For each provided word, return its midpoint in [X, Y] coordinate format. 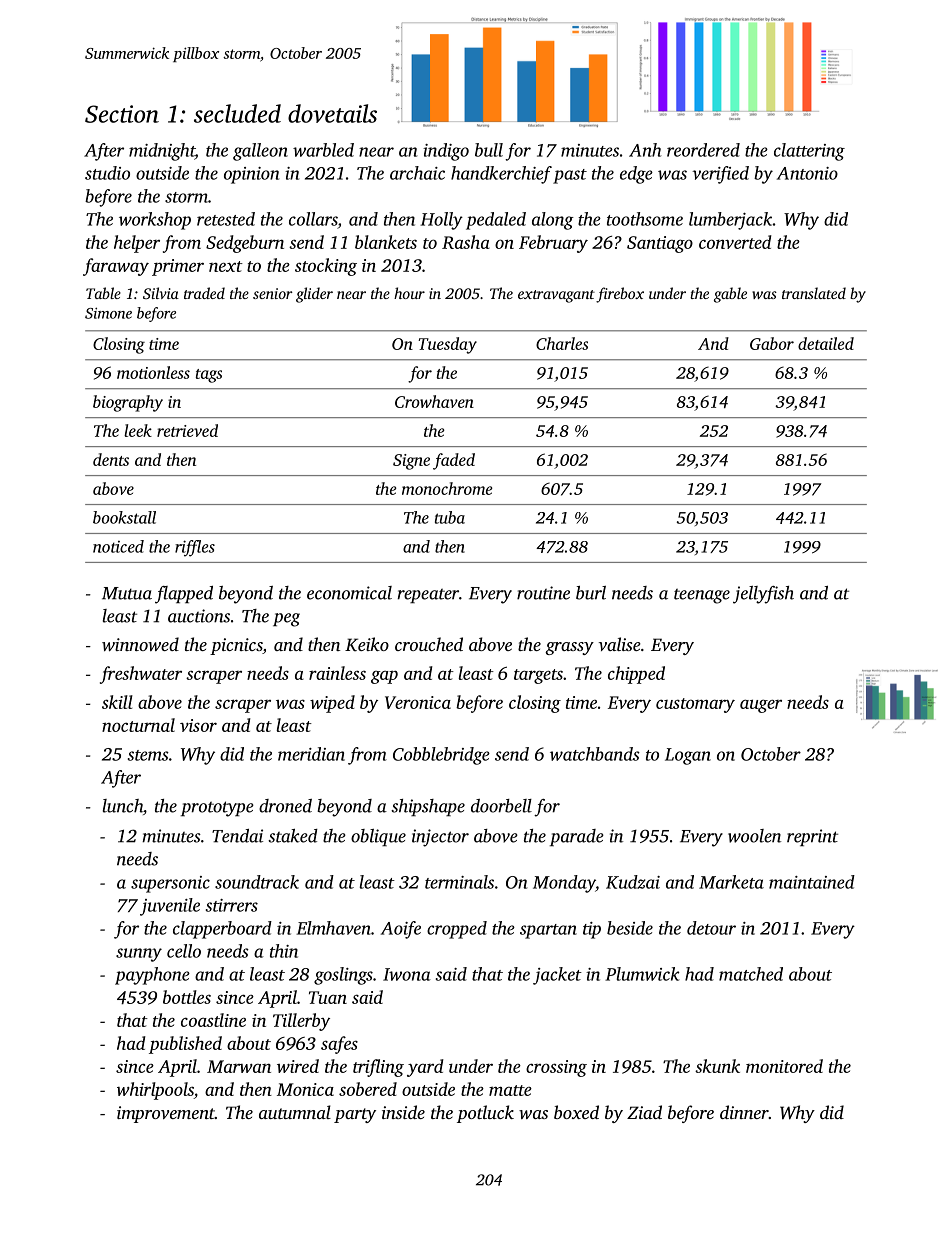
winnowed [140, 644]
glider [314, 295]
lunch [123, 806]
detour [711, 928]
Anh [645, 150]
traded [204, 293]
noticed [118, 546]
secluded [237, 113]
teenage [702, 596]
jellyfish [763, 595]
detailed [826, 343]
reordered [703, 150]
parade [577, 837]
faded [454, 461]
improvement [166, 1114]
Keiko [367, 644]
